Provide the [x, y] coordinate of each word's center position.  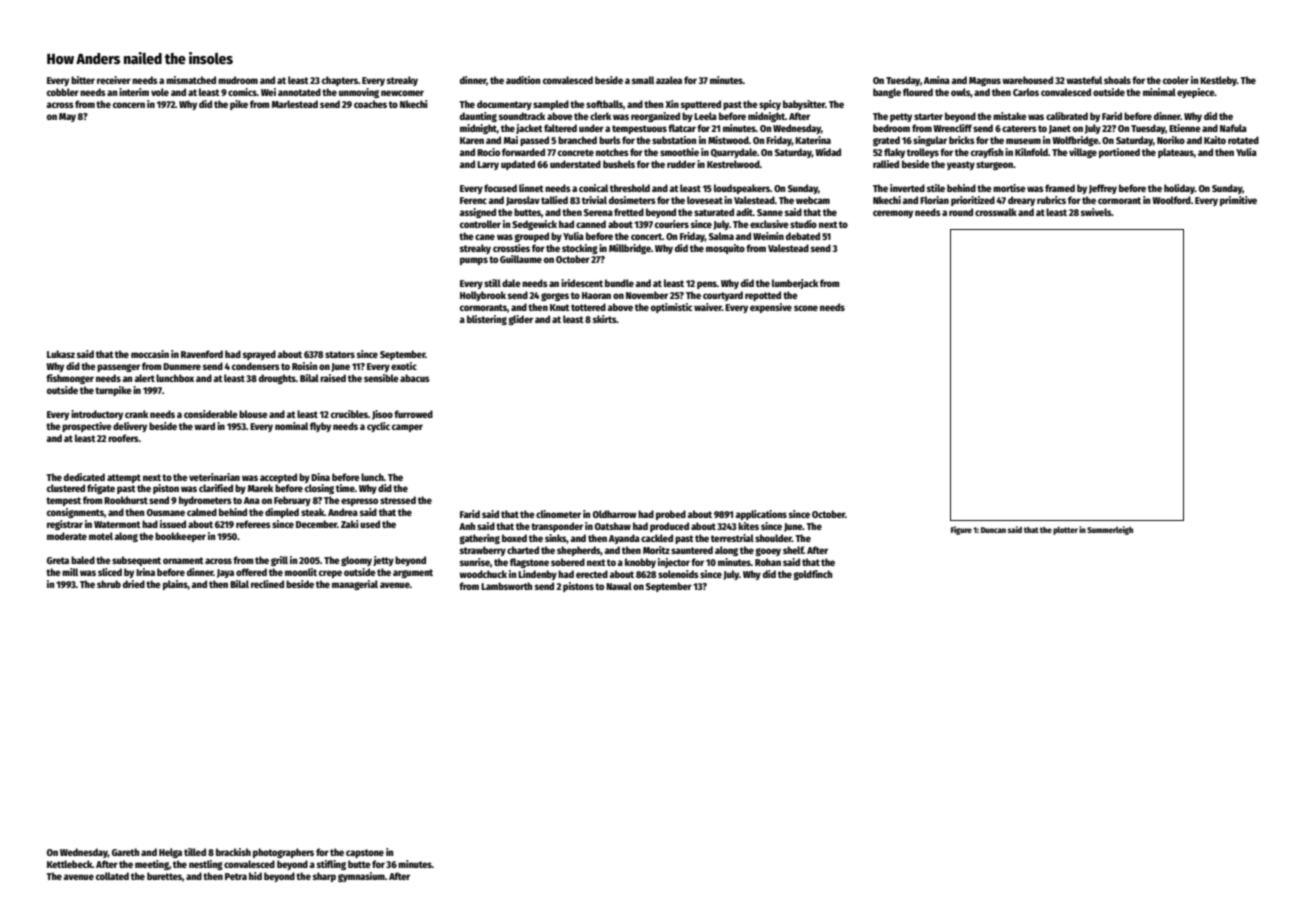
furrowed [413, 414]
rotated [1243, 140]
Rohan [768, 562]
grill [279, 561]
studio [803, 224]
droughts [277, 379]
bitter [83, 80]
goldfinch [813, 575]
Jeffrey [1103, 189]
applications [761, 515]
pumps [474, 261]
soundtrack [522, 116]
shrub [109, 584]
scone [806, 308]
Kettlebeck [69, 864]
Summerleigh [1110, 530]
